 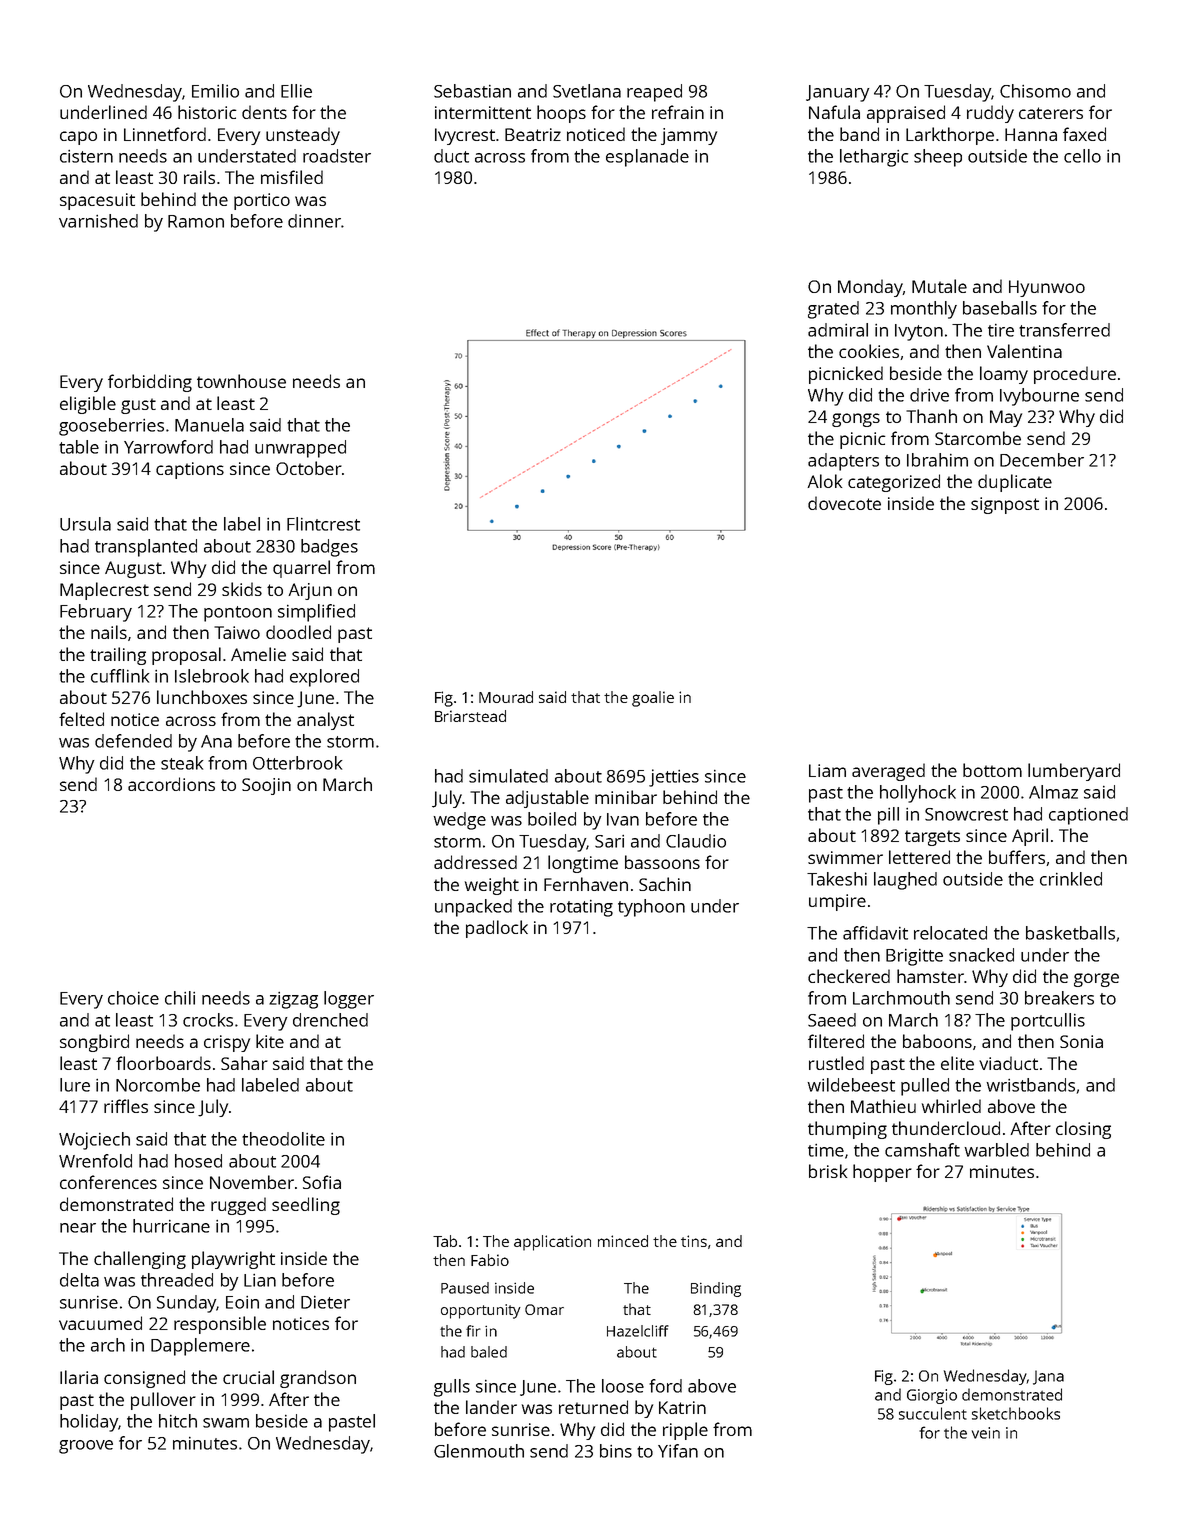 What do you see at coordinates (844, 503) in the screenshot?
I see `dovecote` at bounding box center [844, 503].
